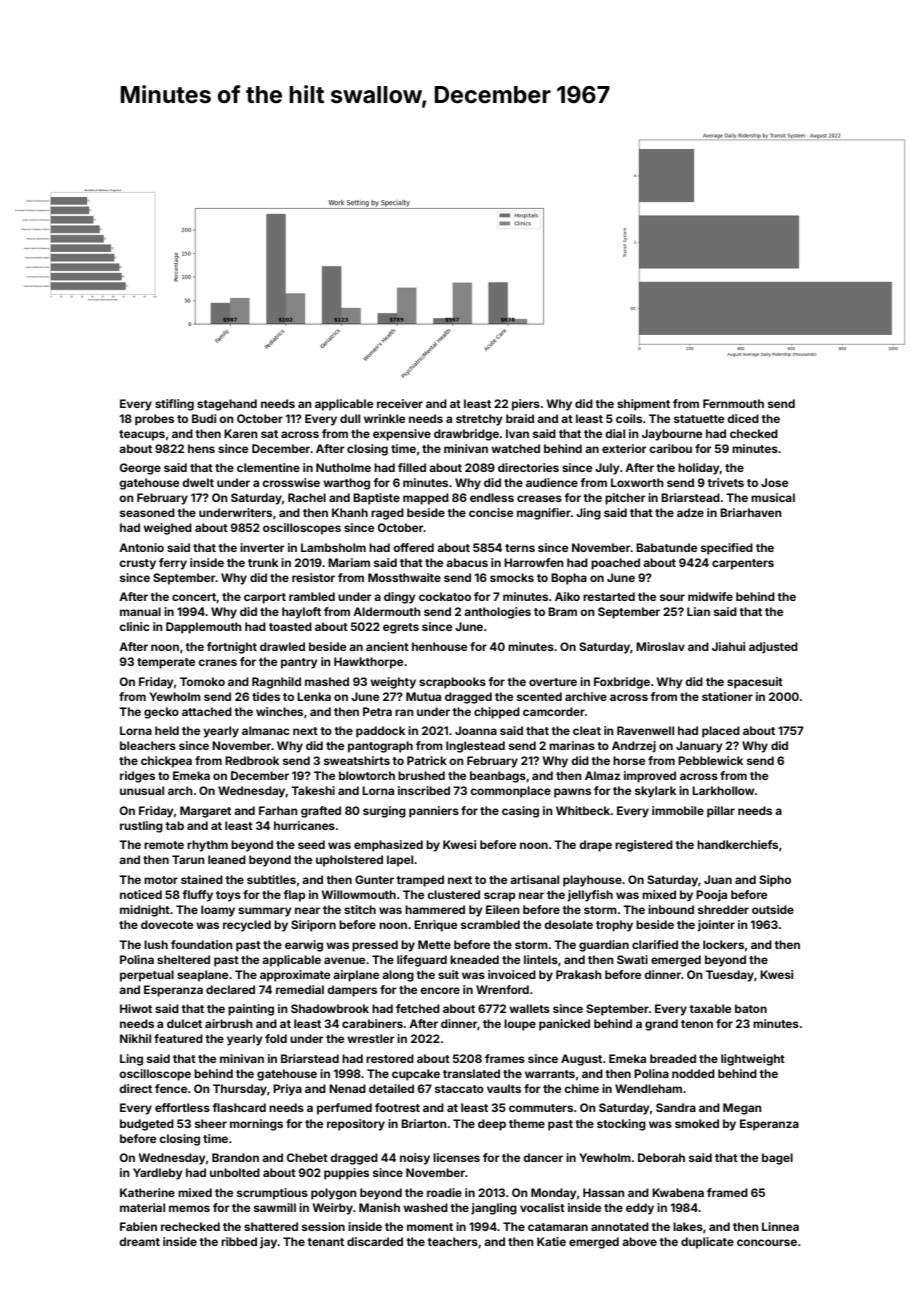 This screenshot has width=924, height=1308. I want to click on crosswise, so click(291, 482).
